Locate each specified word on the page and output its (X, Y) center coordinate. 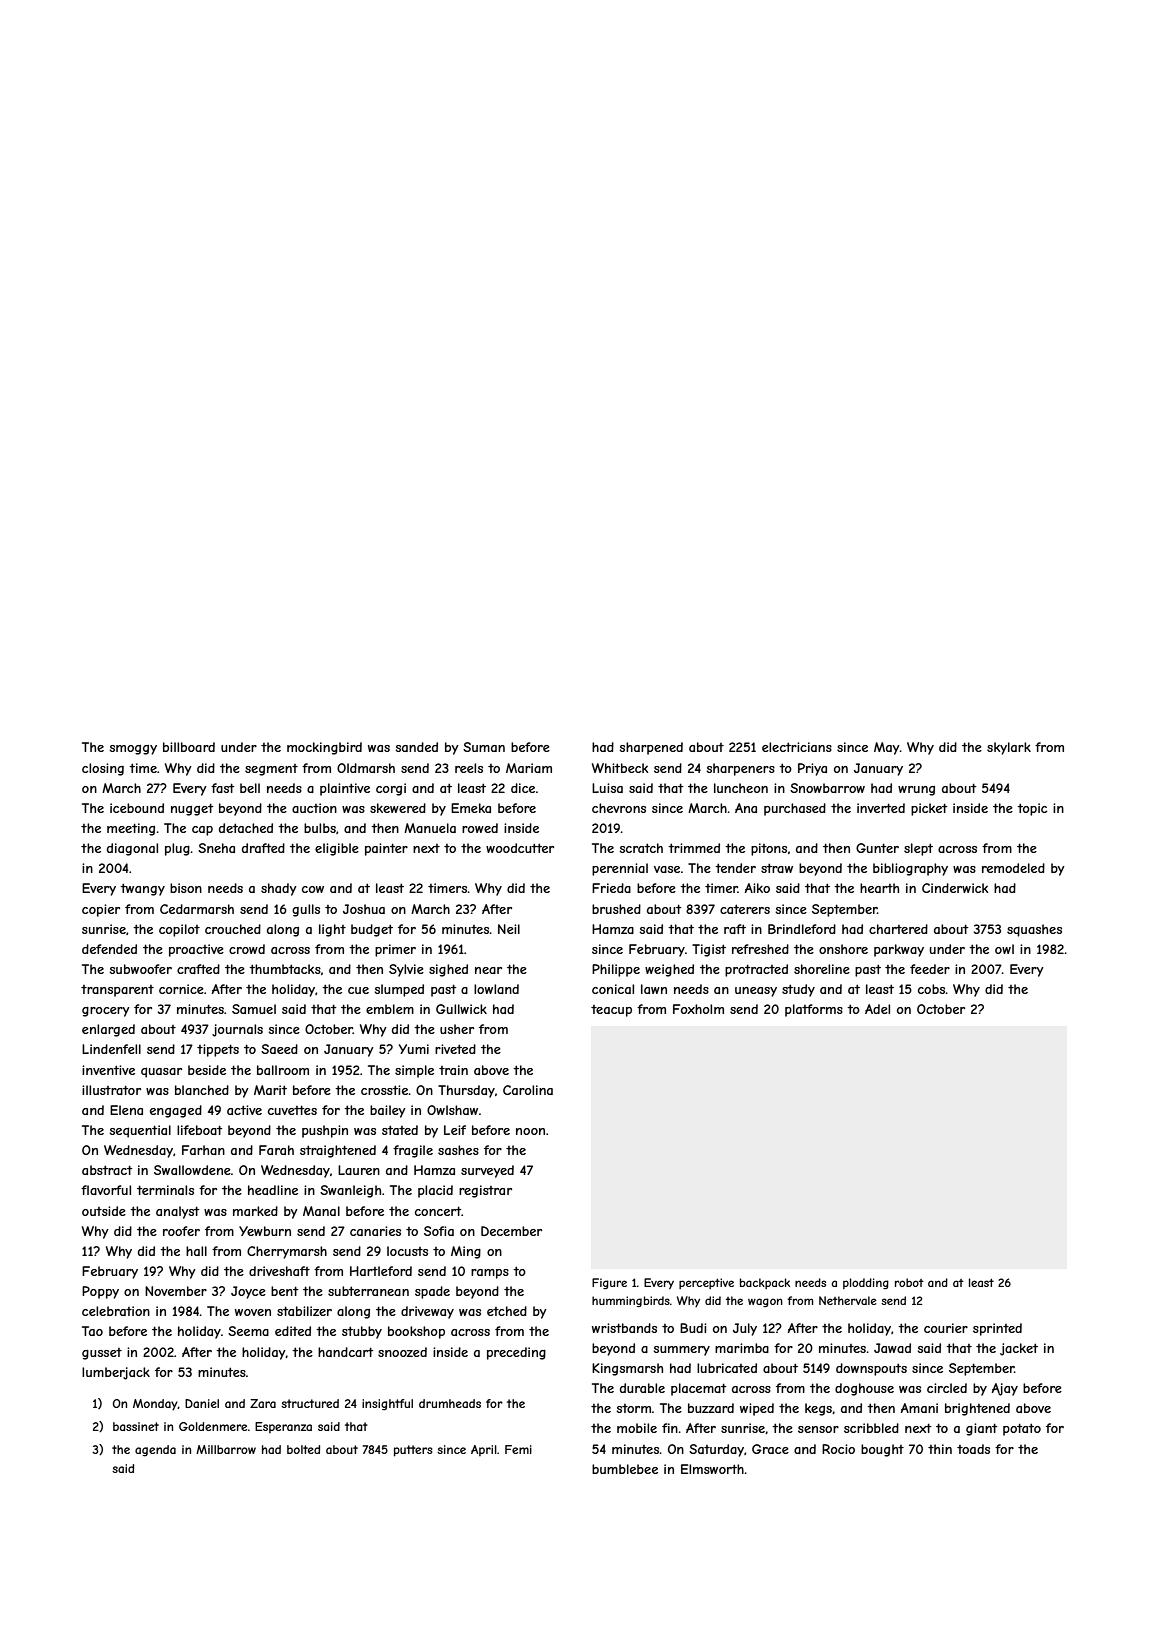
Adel (877, 1009)
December (511, 1231)
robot (909, 1282)
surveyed (487, 1171)
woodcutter (520, 848)
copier (101, 910)
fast (223, 788)
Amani (919, 1408)
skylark (1009, 748)
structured (310, 1403)
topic (1032, 809)
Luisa (607, 788)
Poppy (100, 1292)
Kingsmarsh (627, 1369)
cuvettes (292, 1110)
